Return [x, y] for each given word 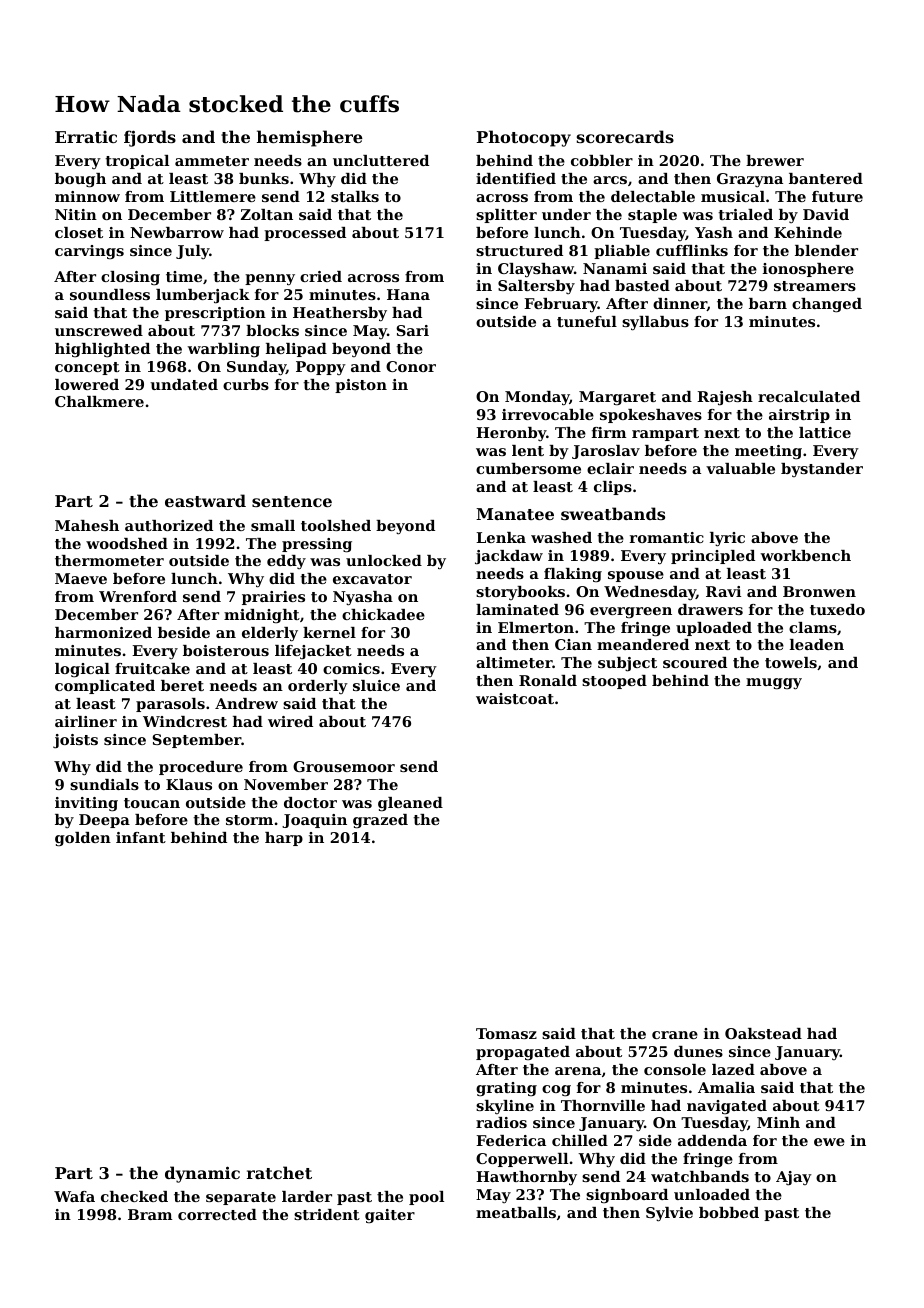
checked [134, 1196]
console [675, 1069]
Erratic [86, 137]
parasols [170, 705]
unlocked [384, 560]
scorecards [625, 136]
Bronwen [819, 591]
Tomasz [506, 1033]
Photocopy [524, 138]
